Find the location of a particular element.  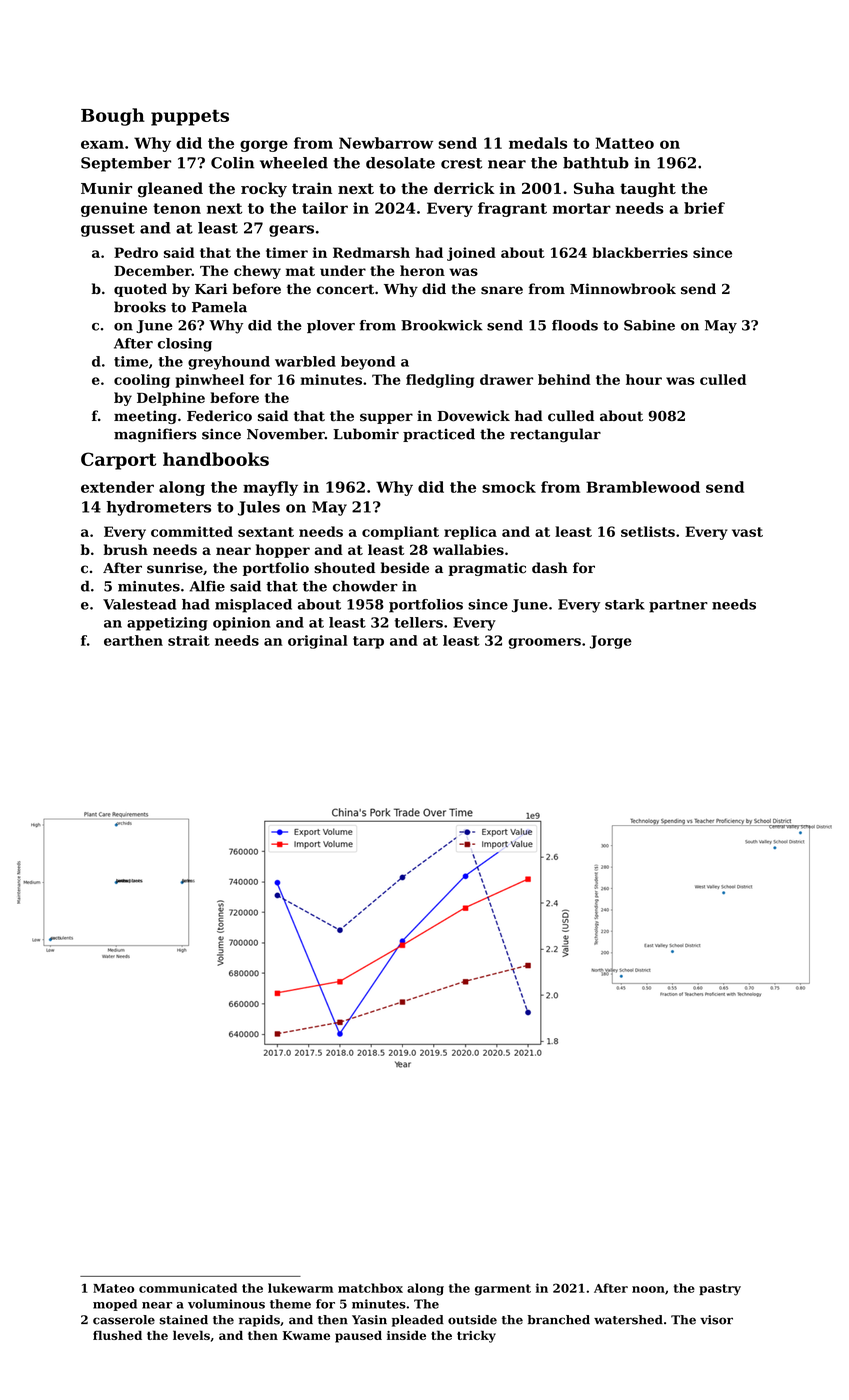

strait is located at coordinates (189, 640).
